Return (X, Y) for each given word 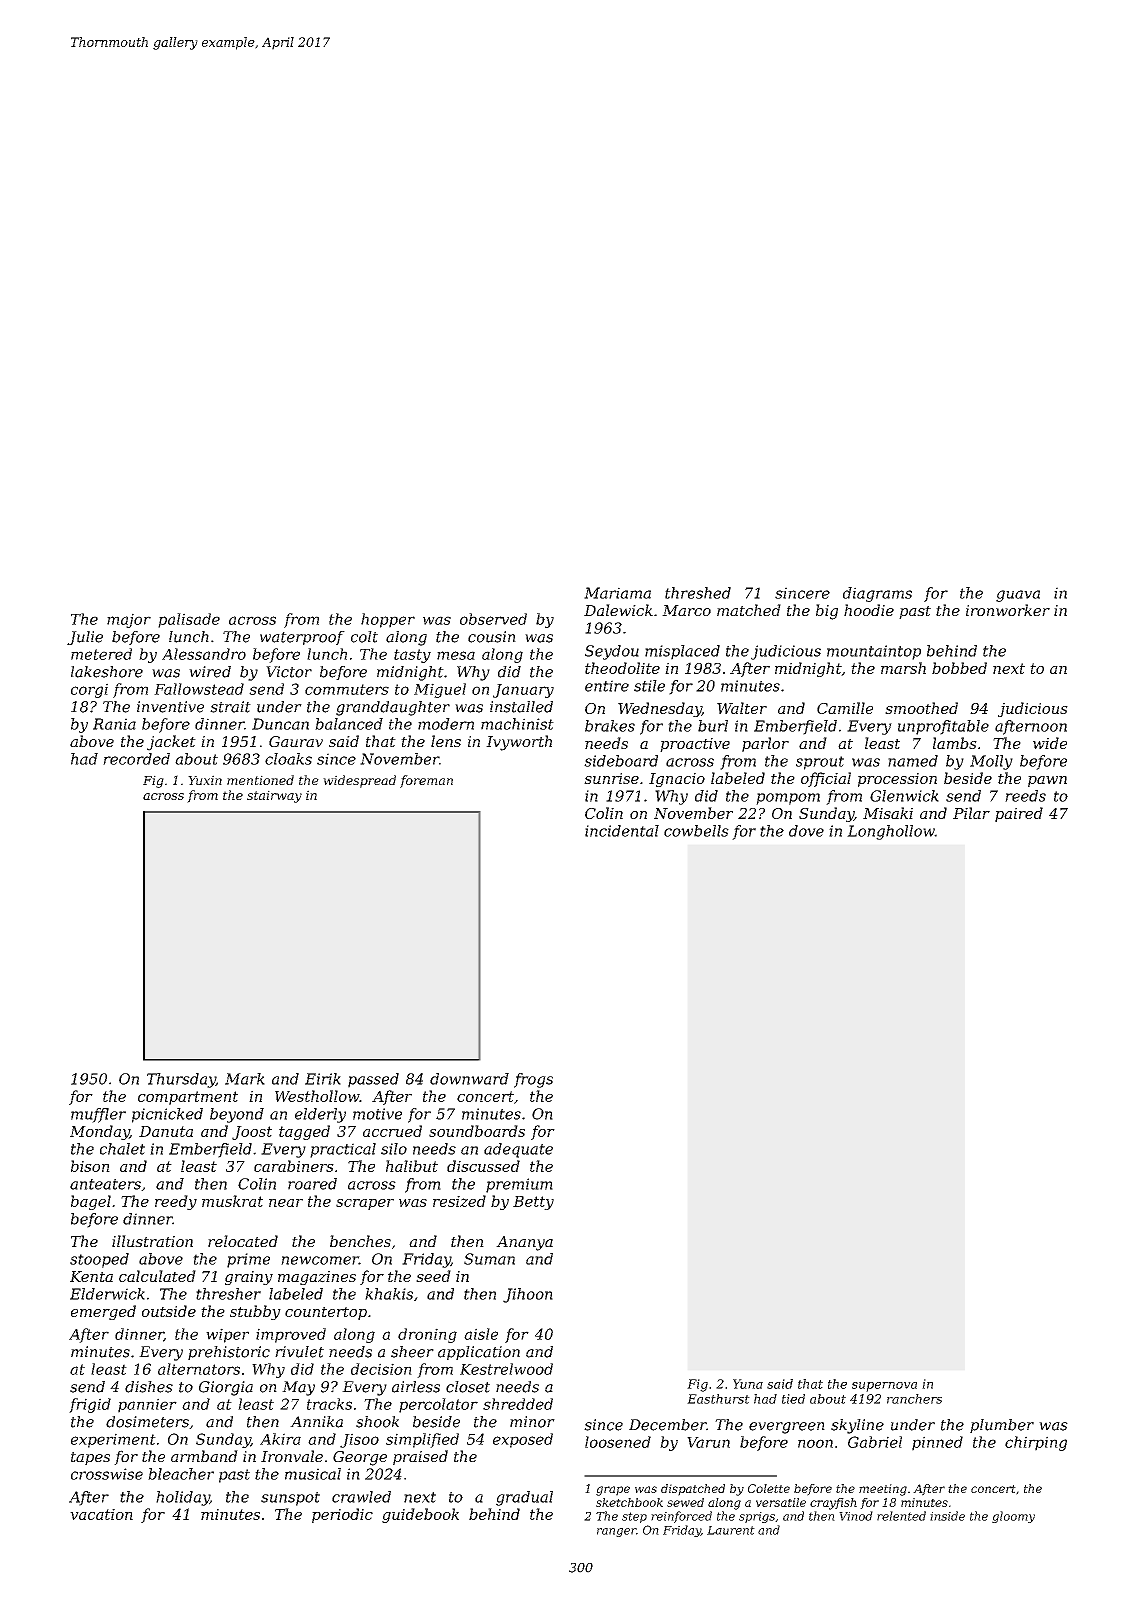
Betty (533, 1203)
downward (469, 1079)
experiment (113, 1440)
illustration (152, 1241)
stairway (274, 796)
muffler (98, 1115)
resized (459, 1201)
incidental (622, 831)
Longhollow (891, 832)
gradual (524, 1498)
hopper (388, 620)
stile (649, 686)
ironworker (1008, 610)
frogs (533, 1080)
